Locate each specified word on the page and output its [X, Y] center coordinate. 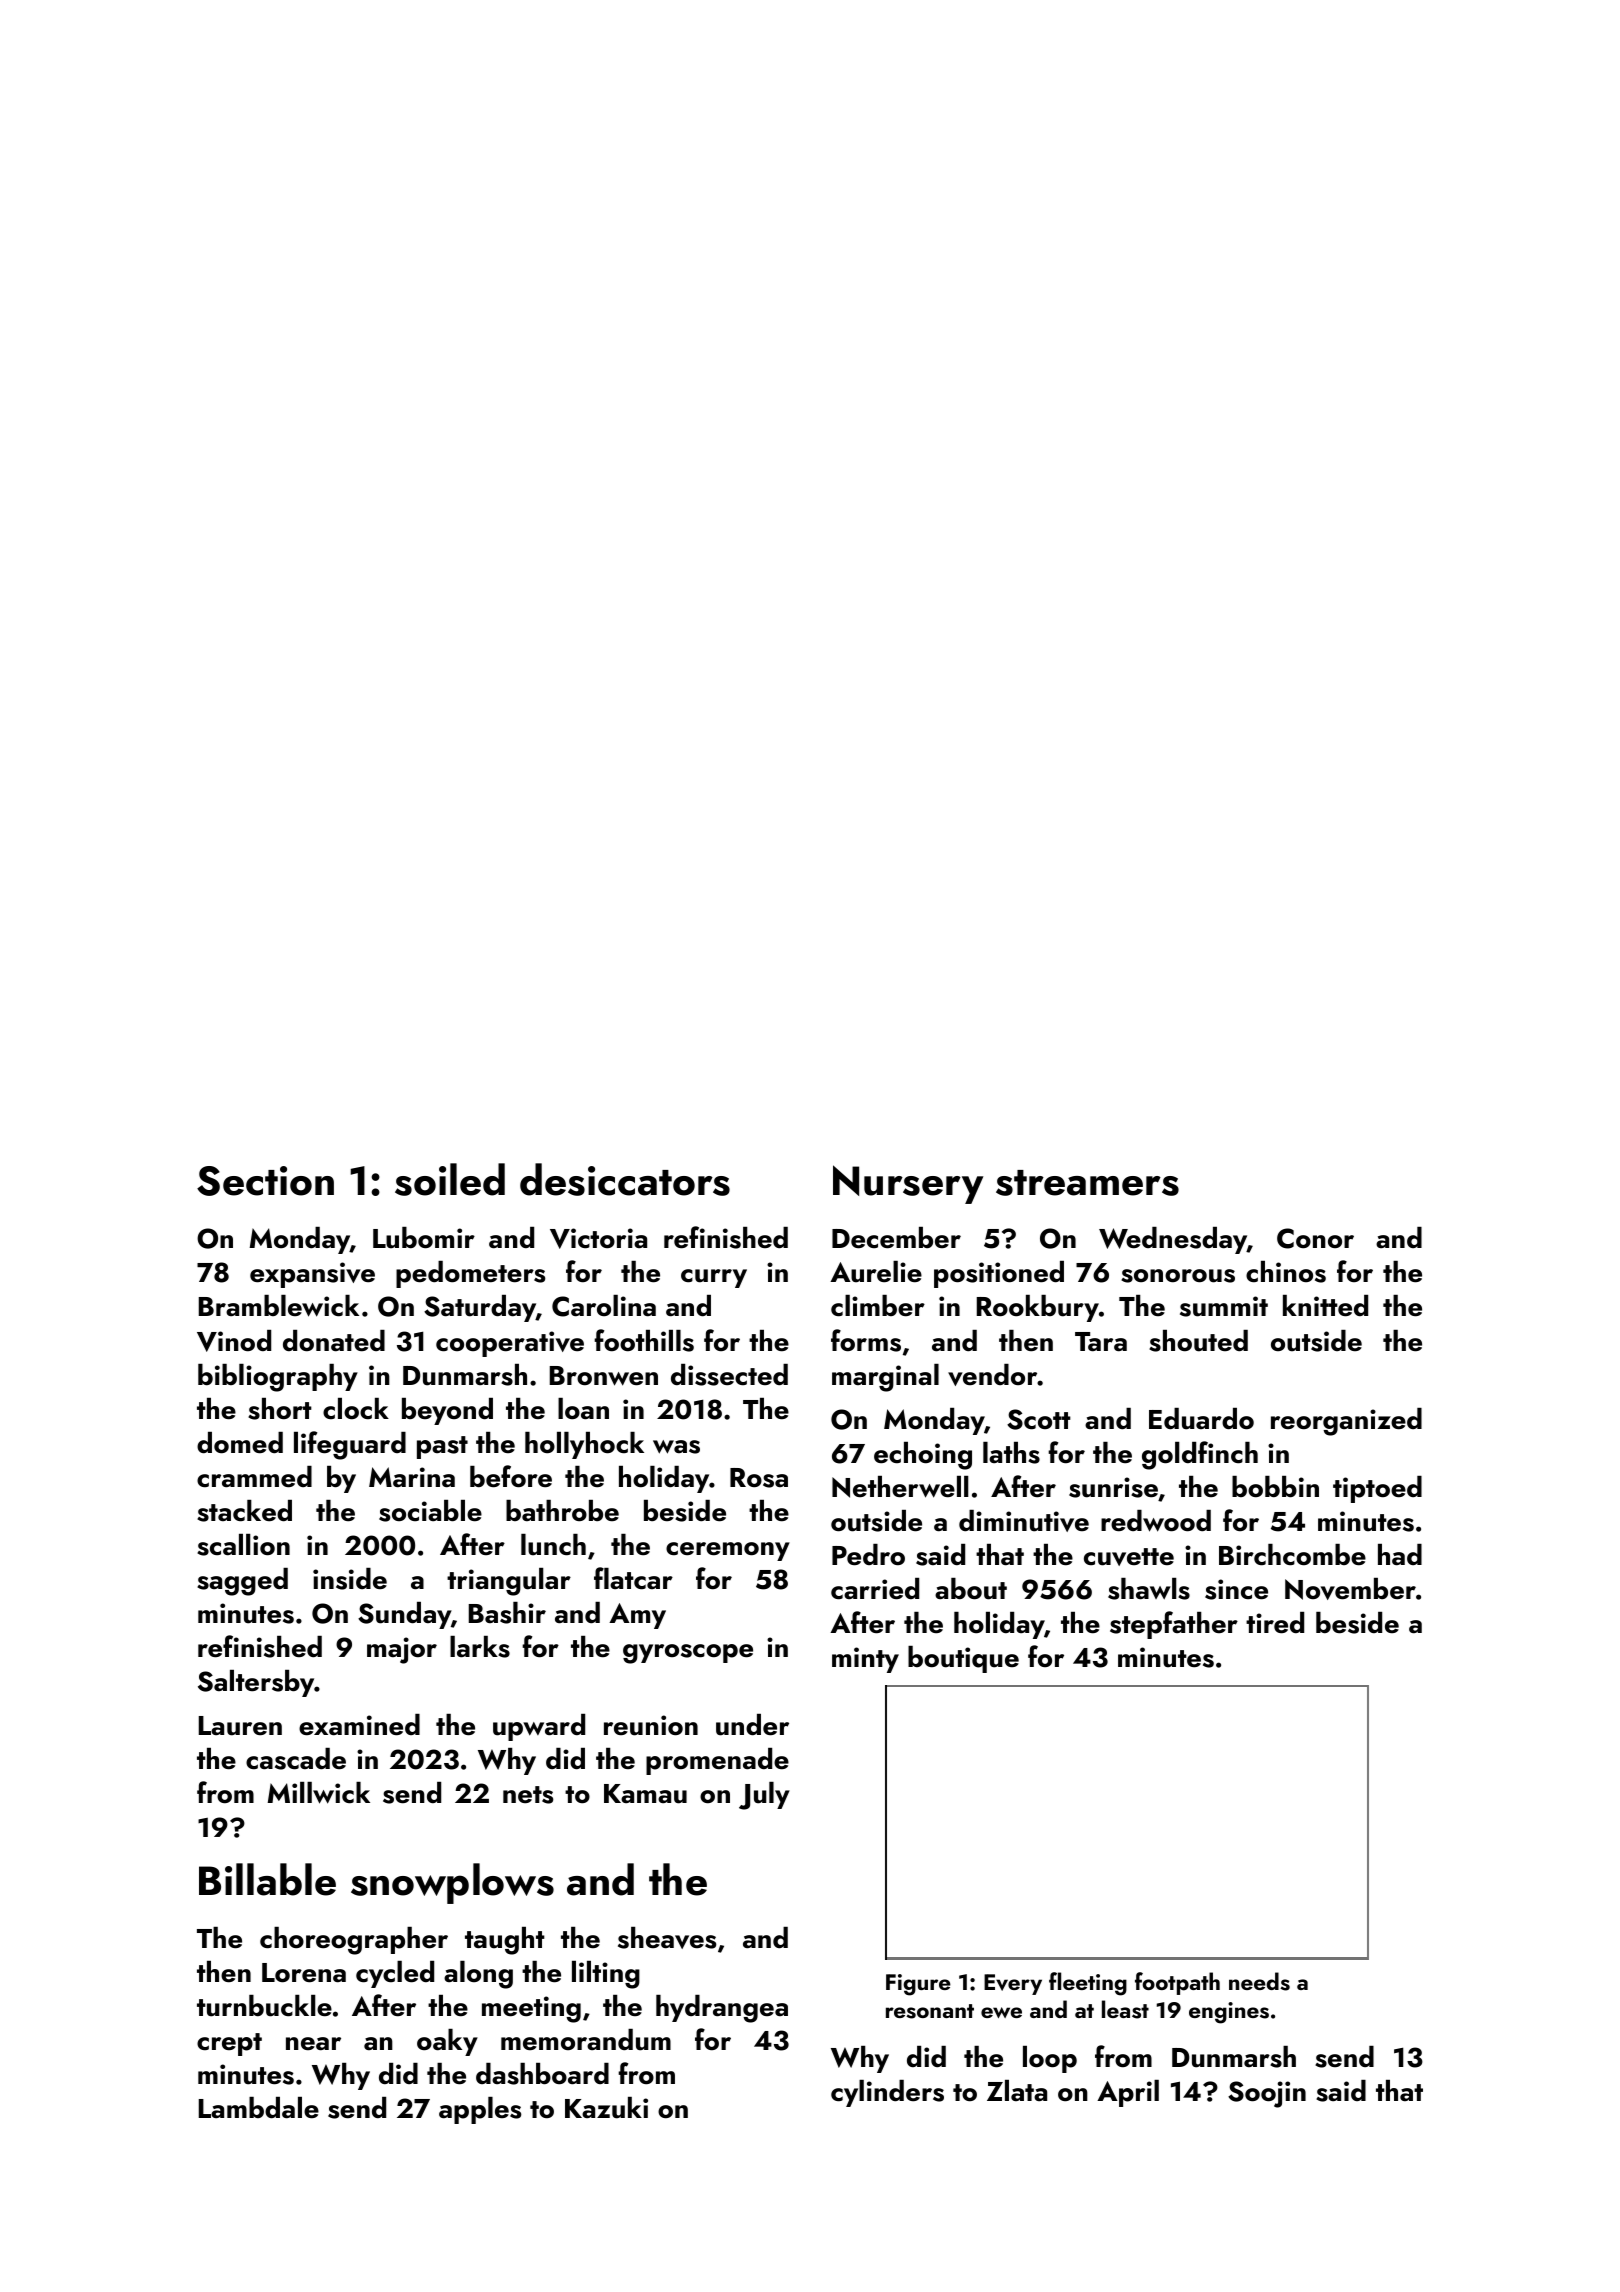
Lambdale [259, 2108]
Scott [1039, 1419]
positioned [999, 1274]
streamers [1087, 1183]
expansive [312, 1275]
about [971, 1589]
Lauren [240, 1726]
